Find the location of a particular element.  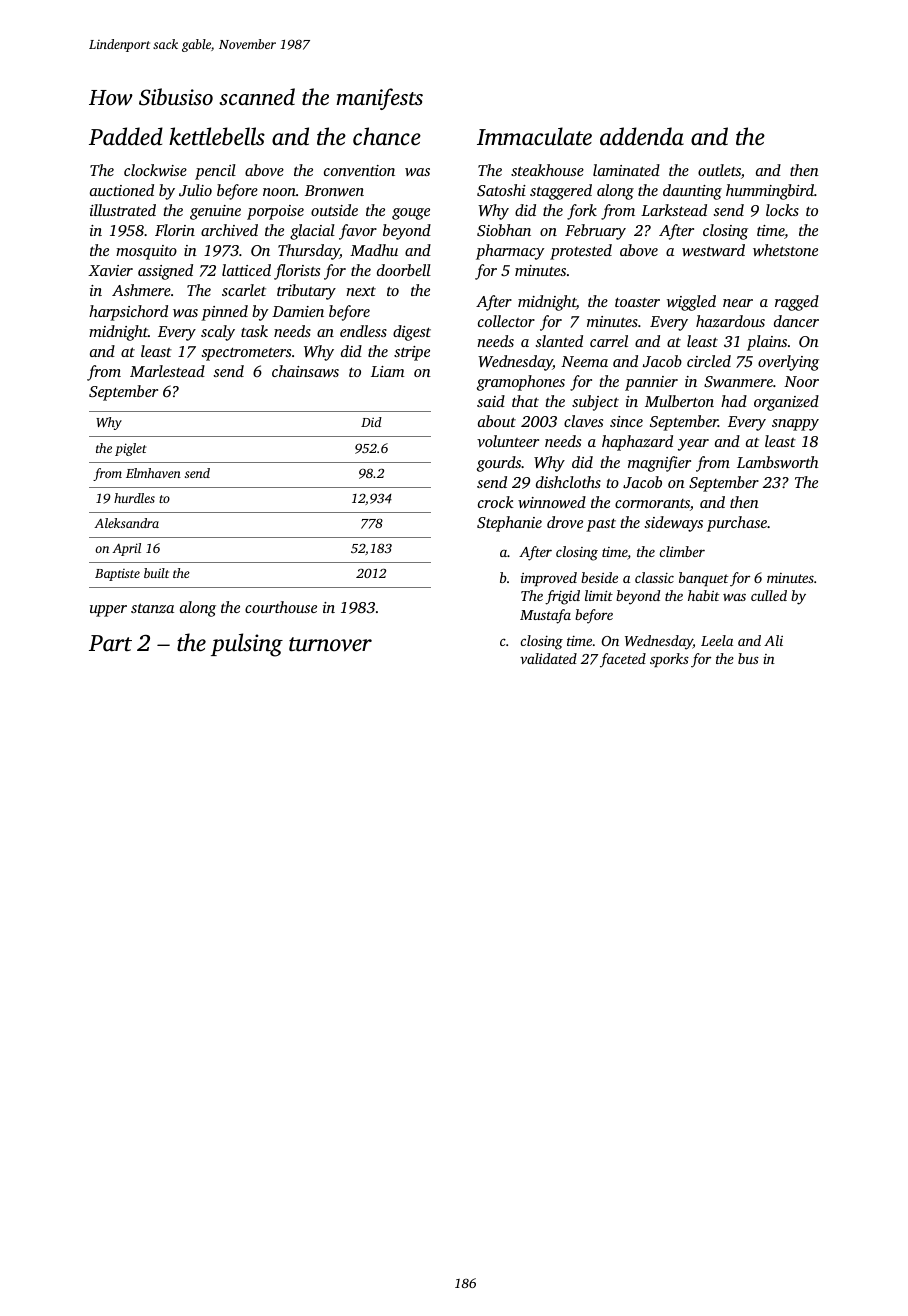

westward is located at coordinates (713, 250).
